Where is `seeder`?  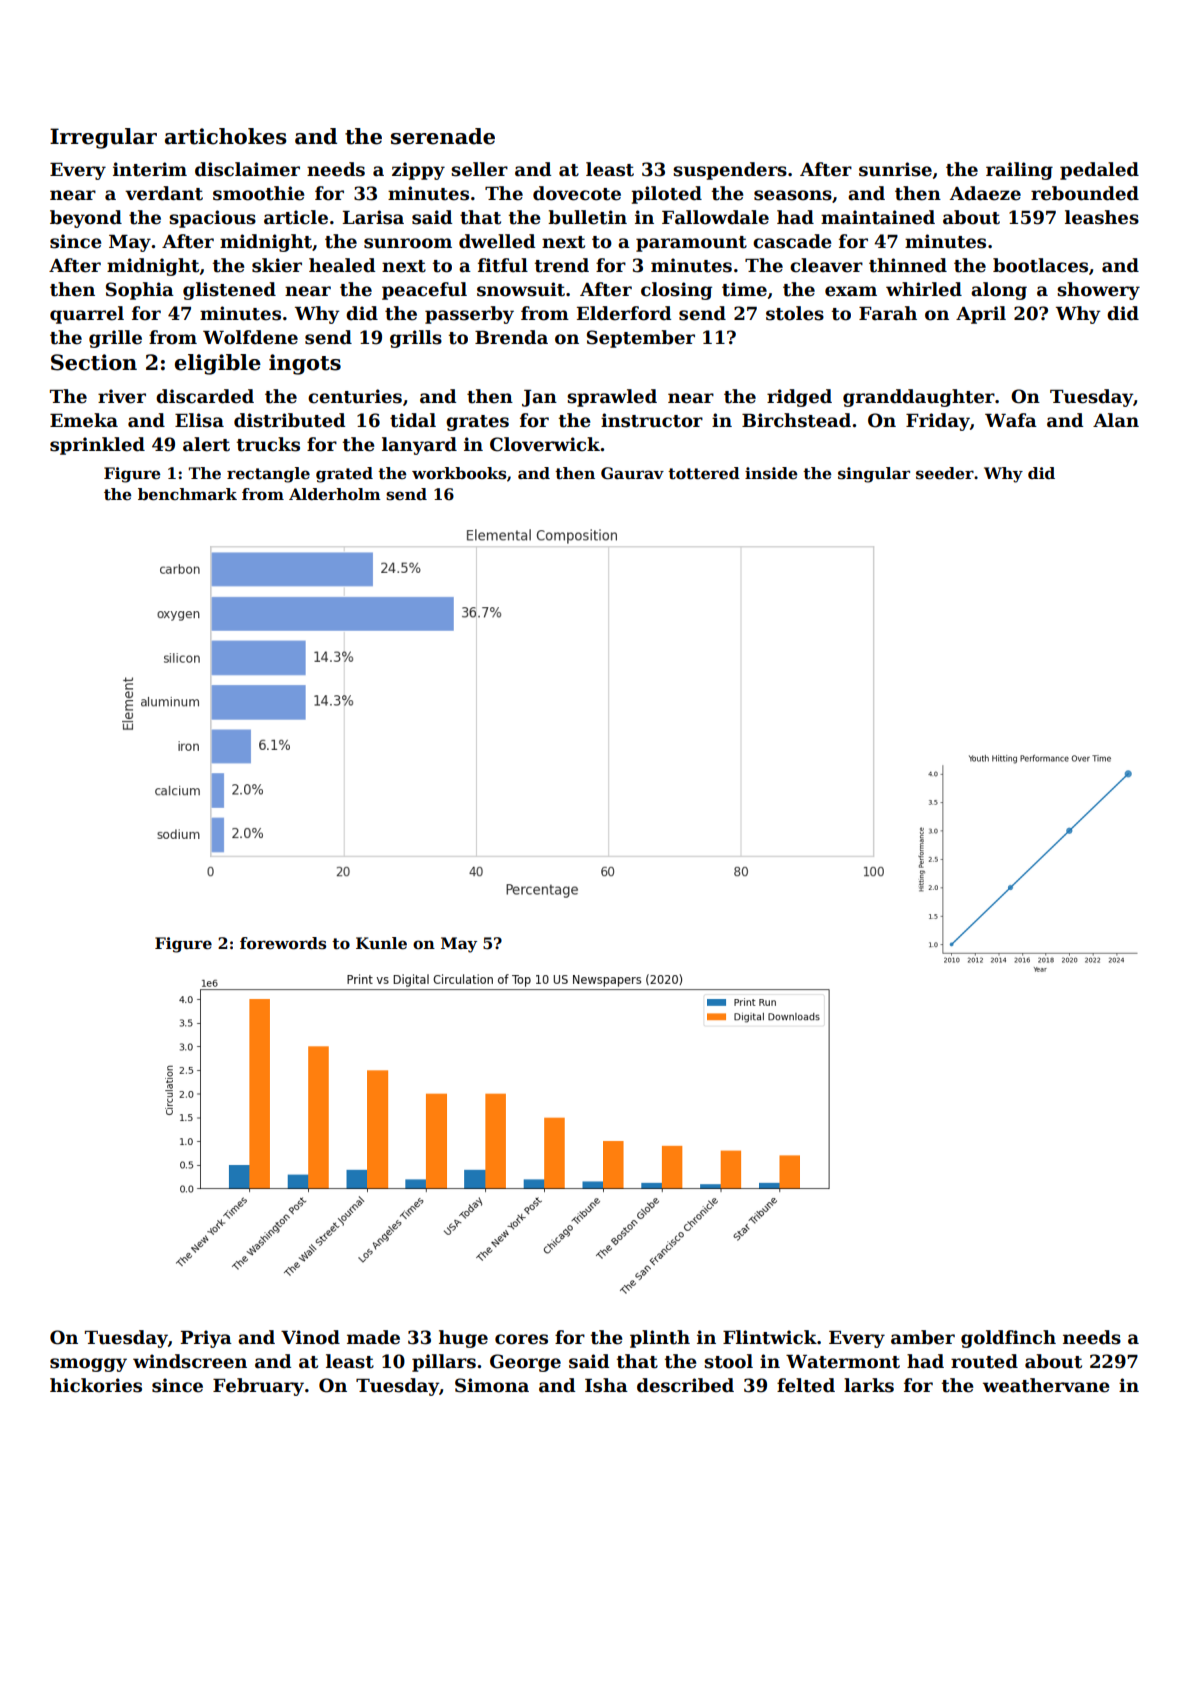 seeder is located at coordinates (945, 473).
